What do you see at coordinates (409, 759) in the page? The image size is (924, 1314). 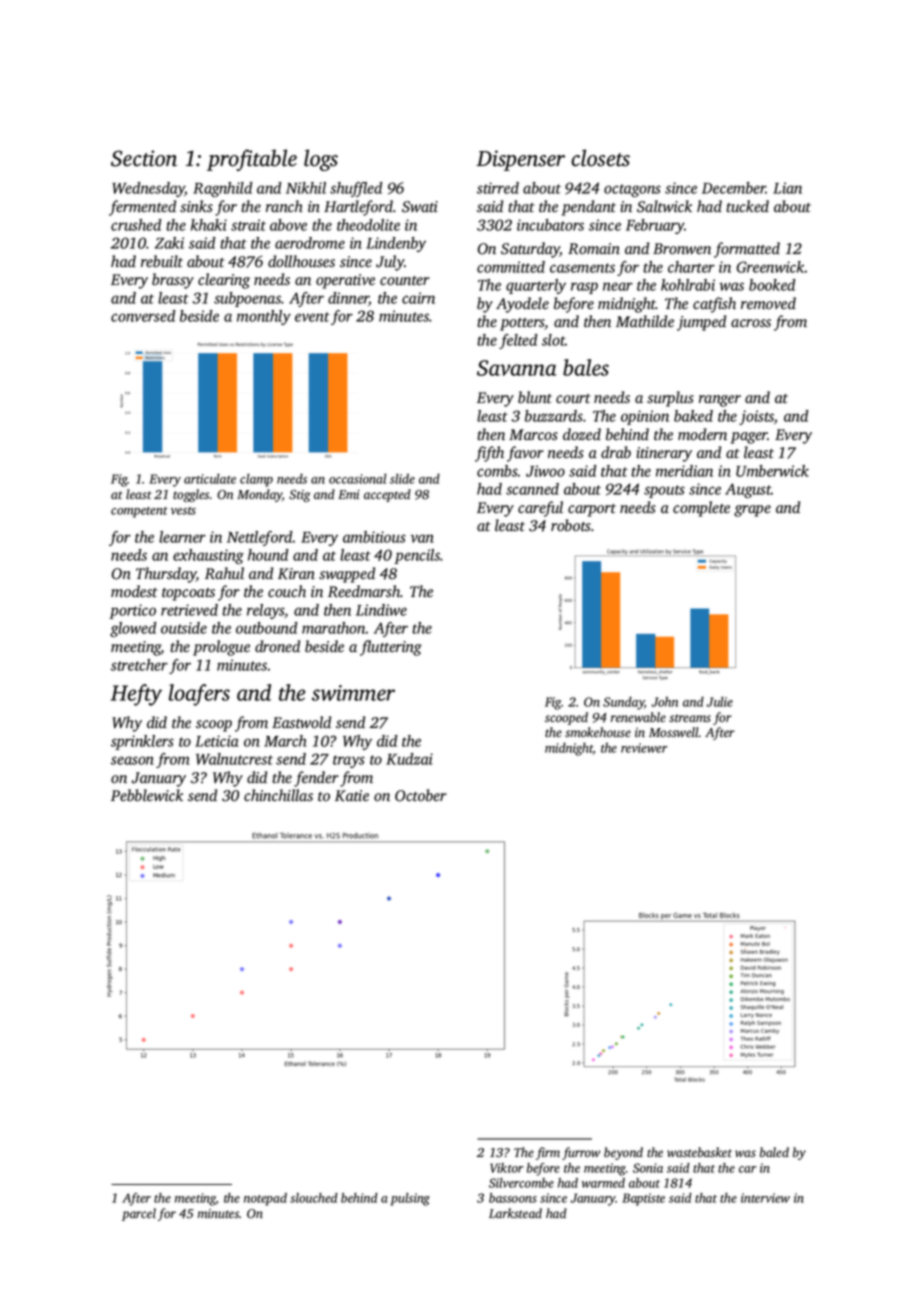 I see `Kudzai` at bounding box center [409, 759].
